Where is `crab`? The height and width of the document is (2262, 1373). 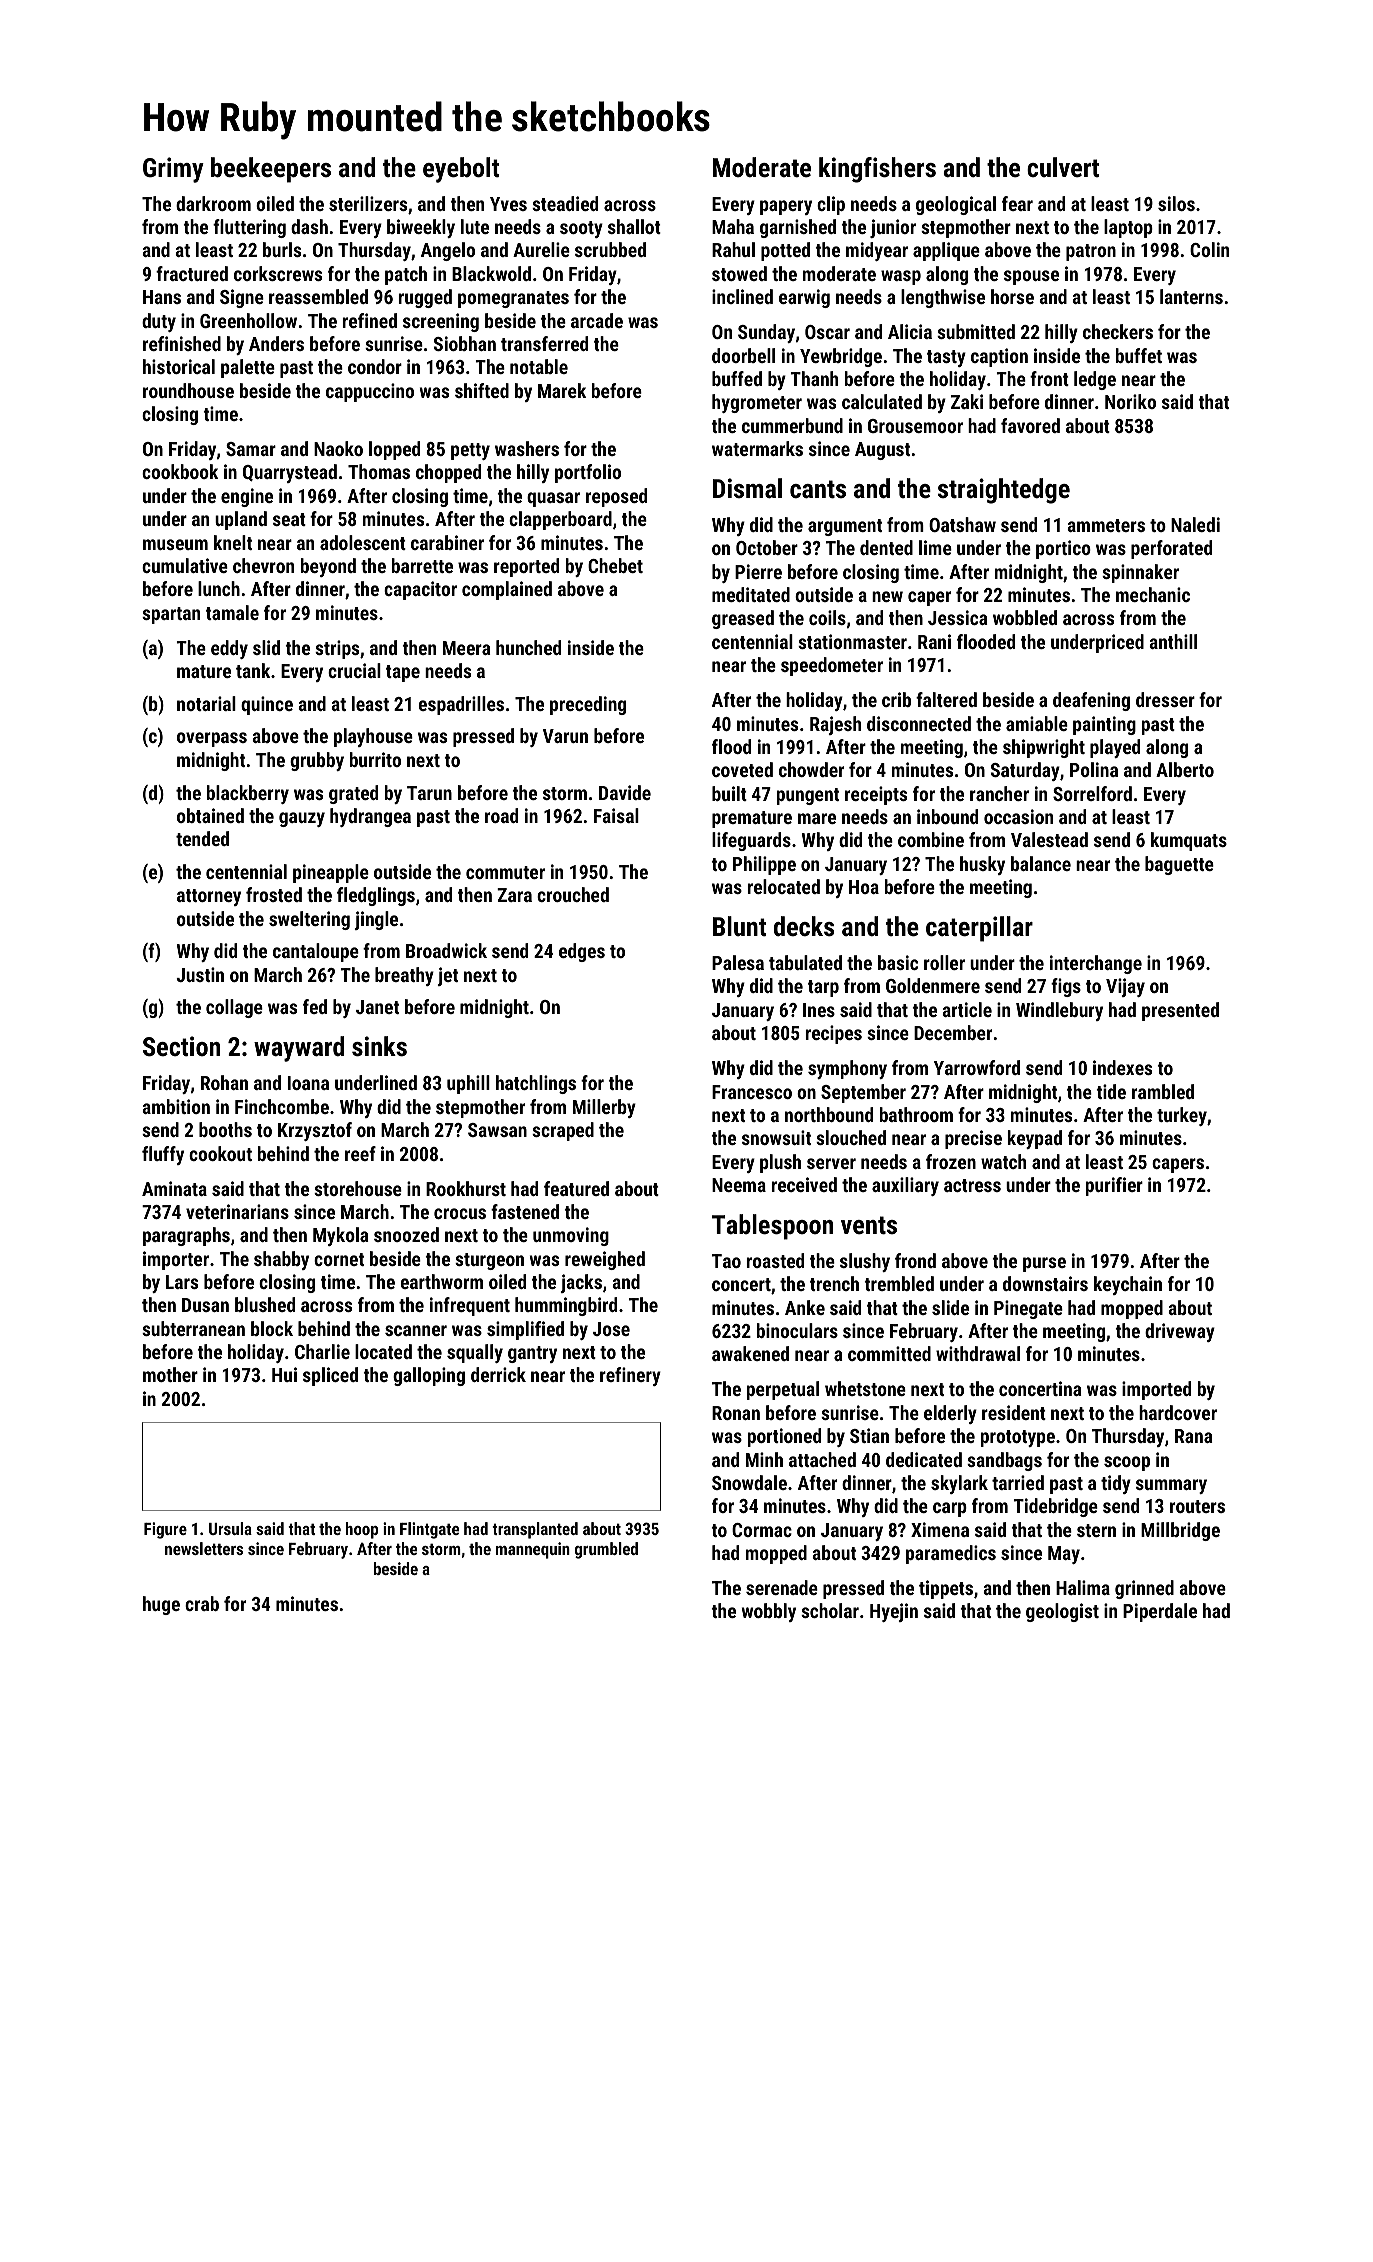
crab is located at coordinates (202, 1603).
